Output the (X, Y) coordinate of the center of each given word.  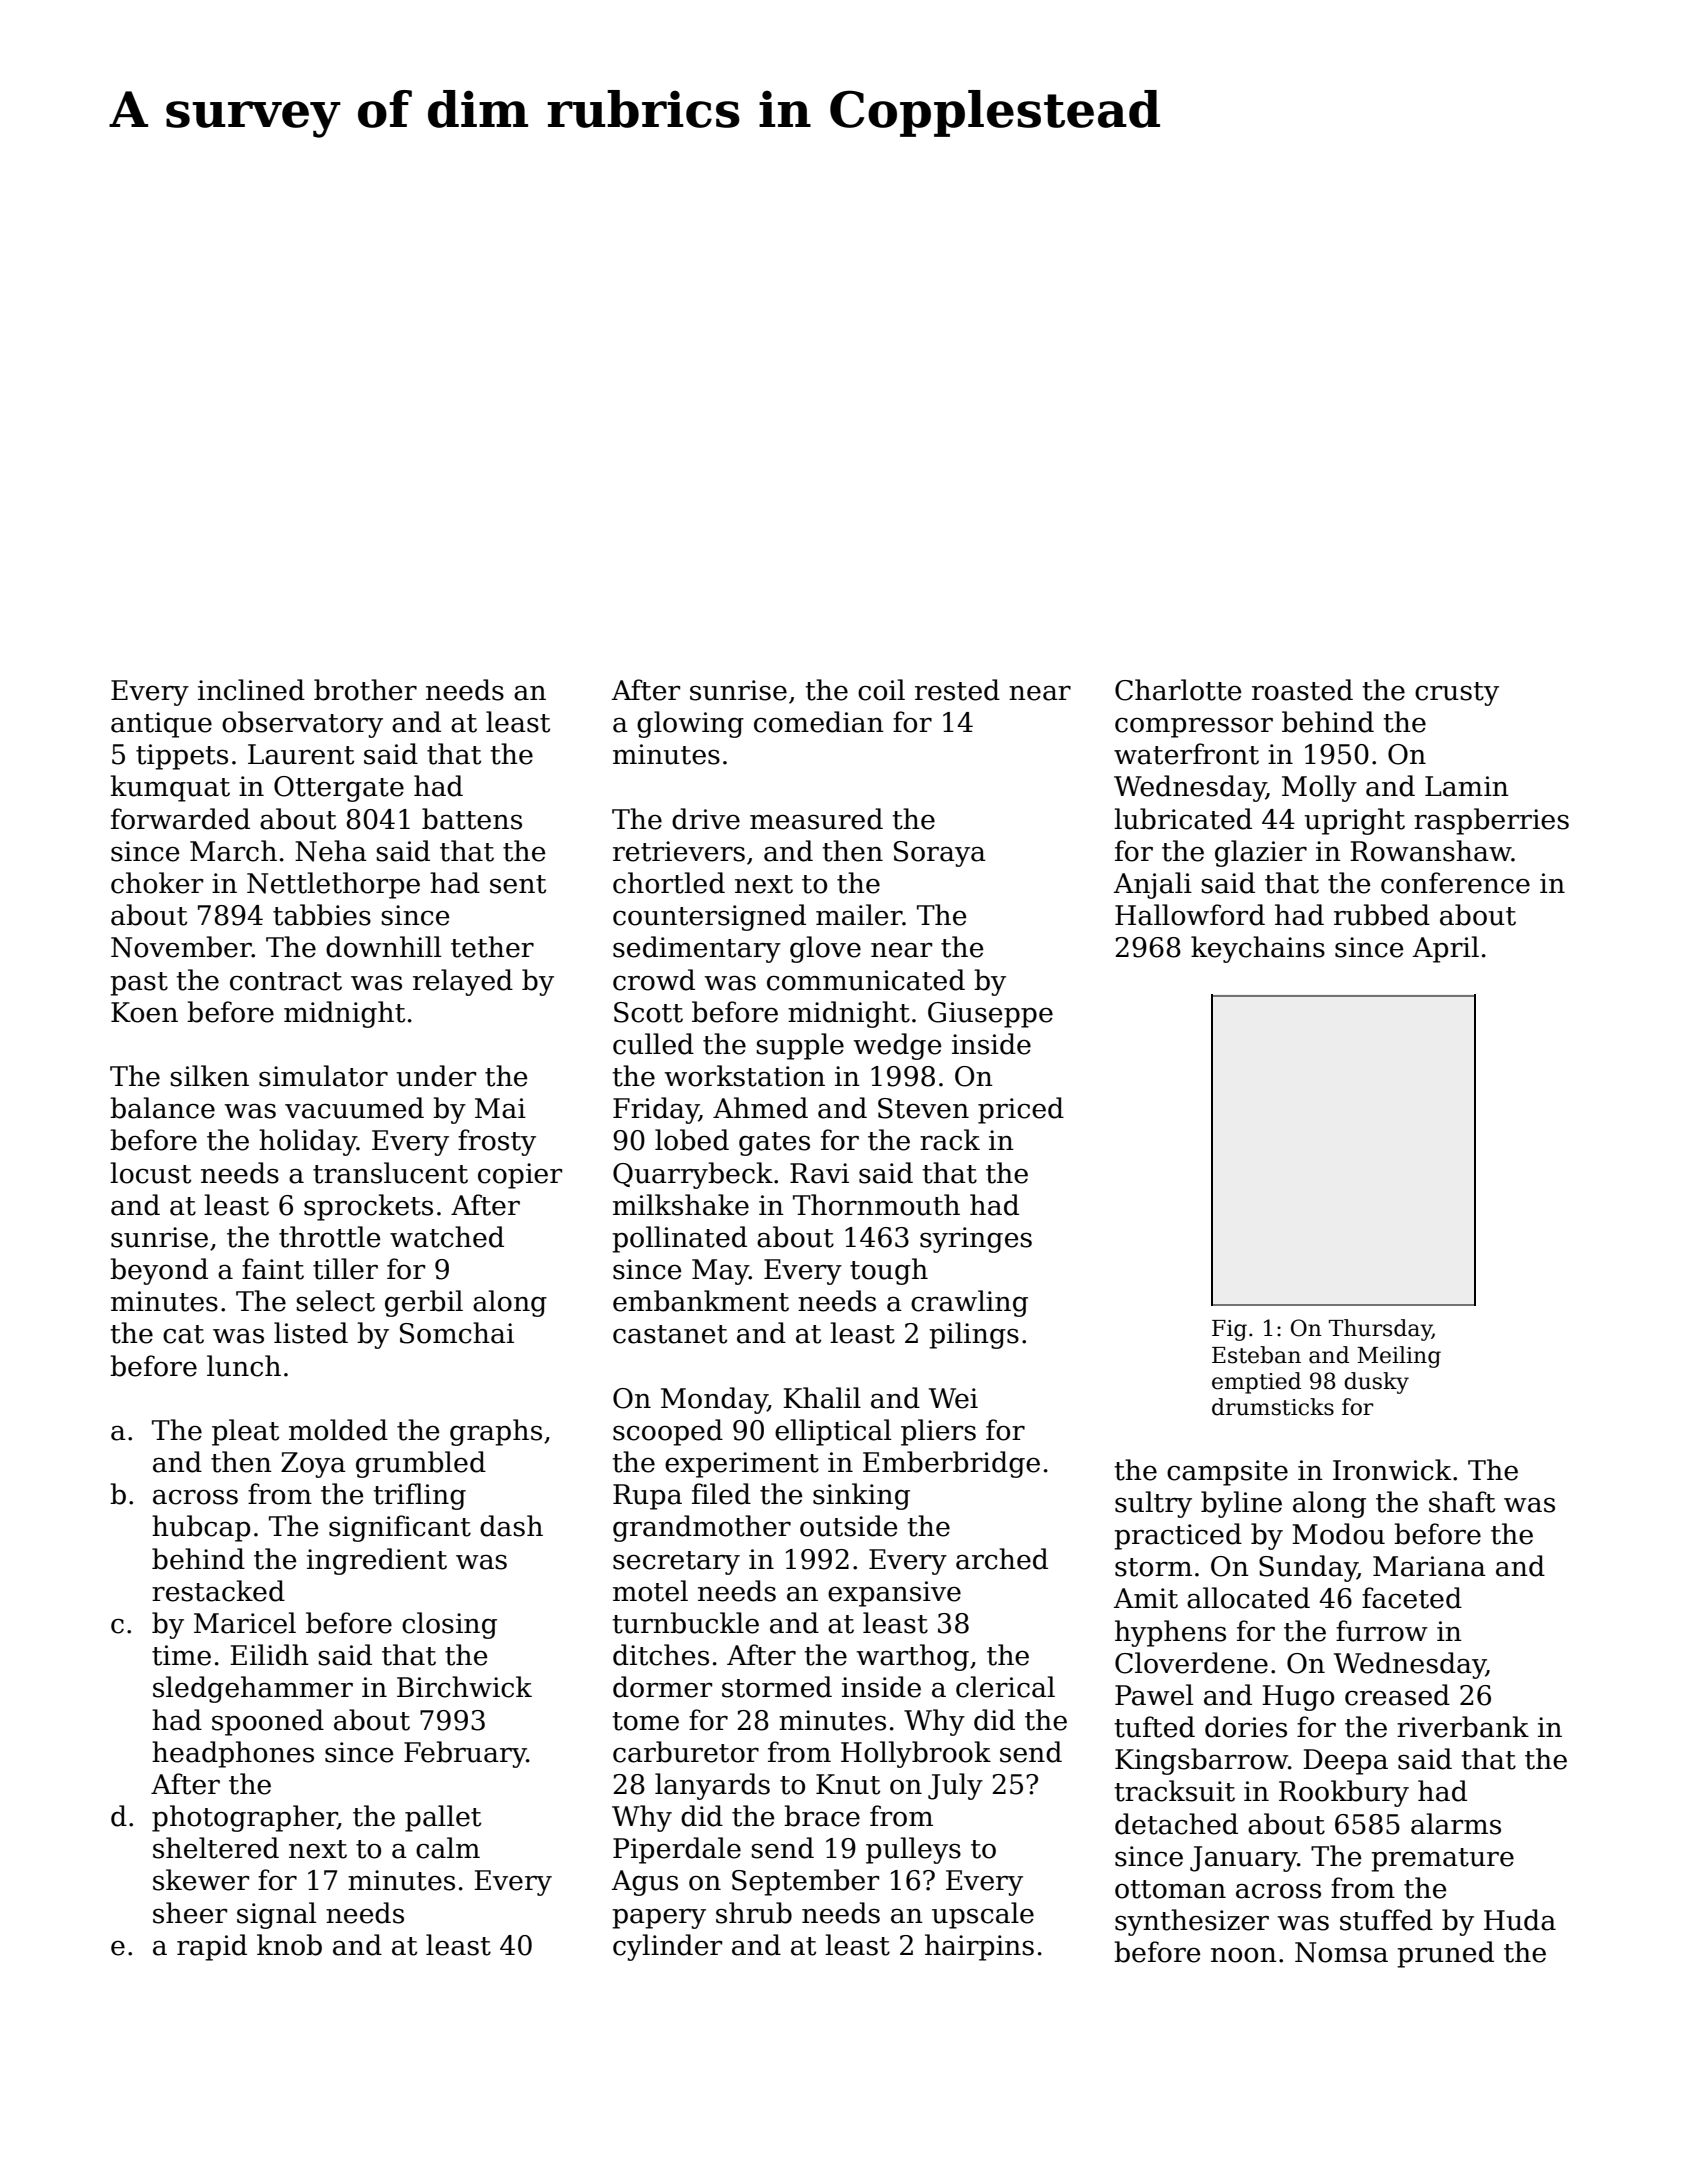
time (181, 1655)
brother (365, 690)
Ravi (819, 1173)
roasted (1302, 690)
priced (1021, 1110)
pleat (245, 1432)
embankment (701, 1301)
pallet (443, 1818)
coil (881, 690)
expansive (894, 1594)
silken (209, 1076)
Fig (1229, 1330)
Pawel (1154, 1695)
